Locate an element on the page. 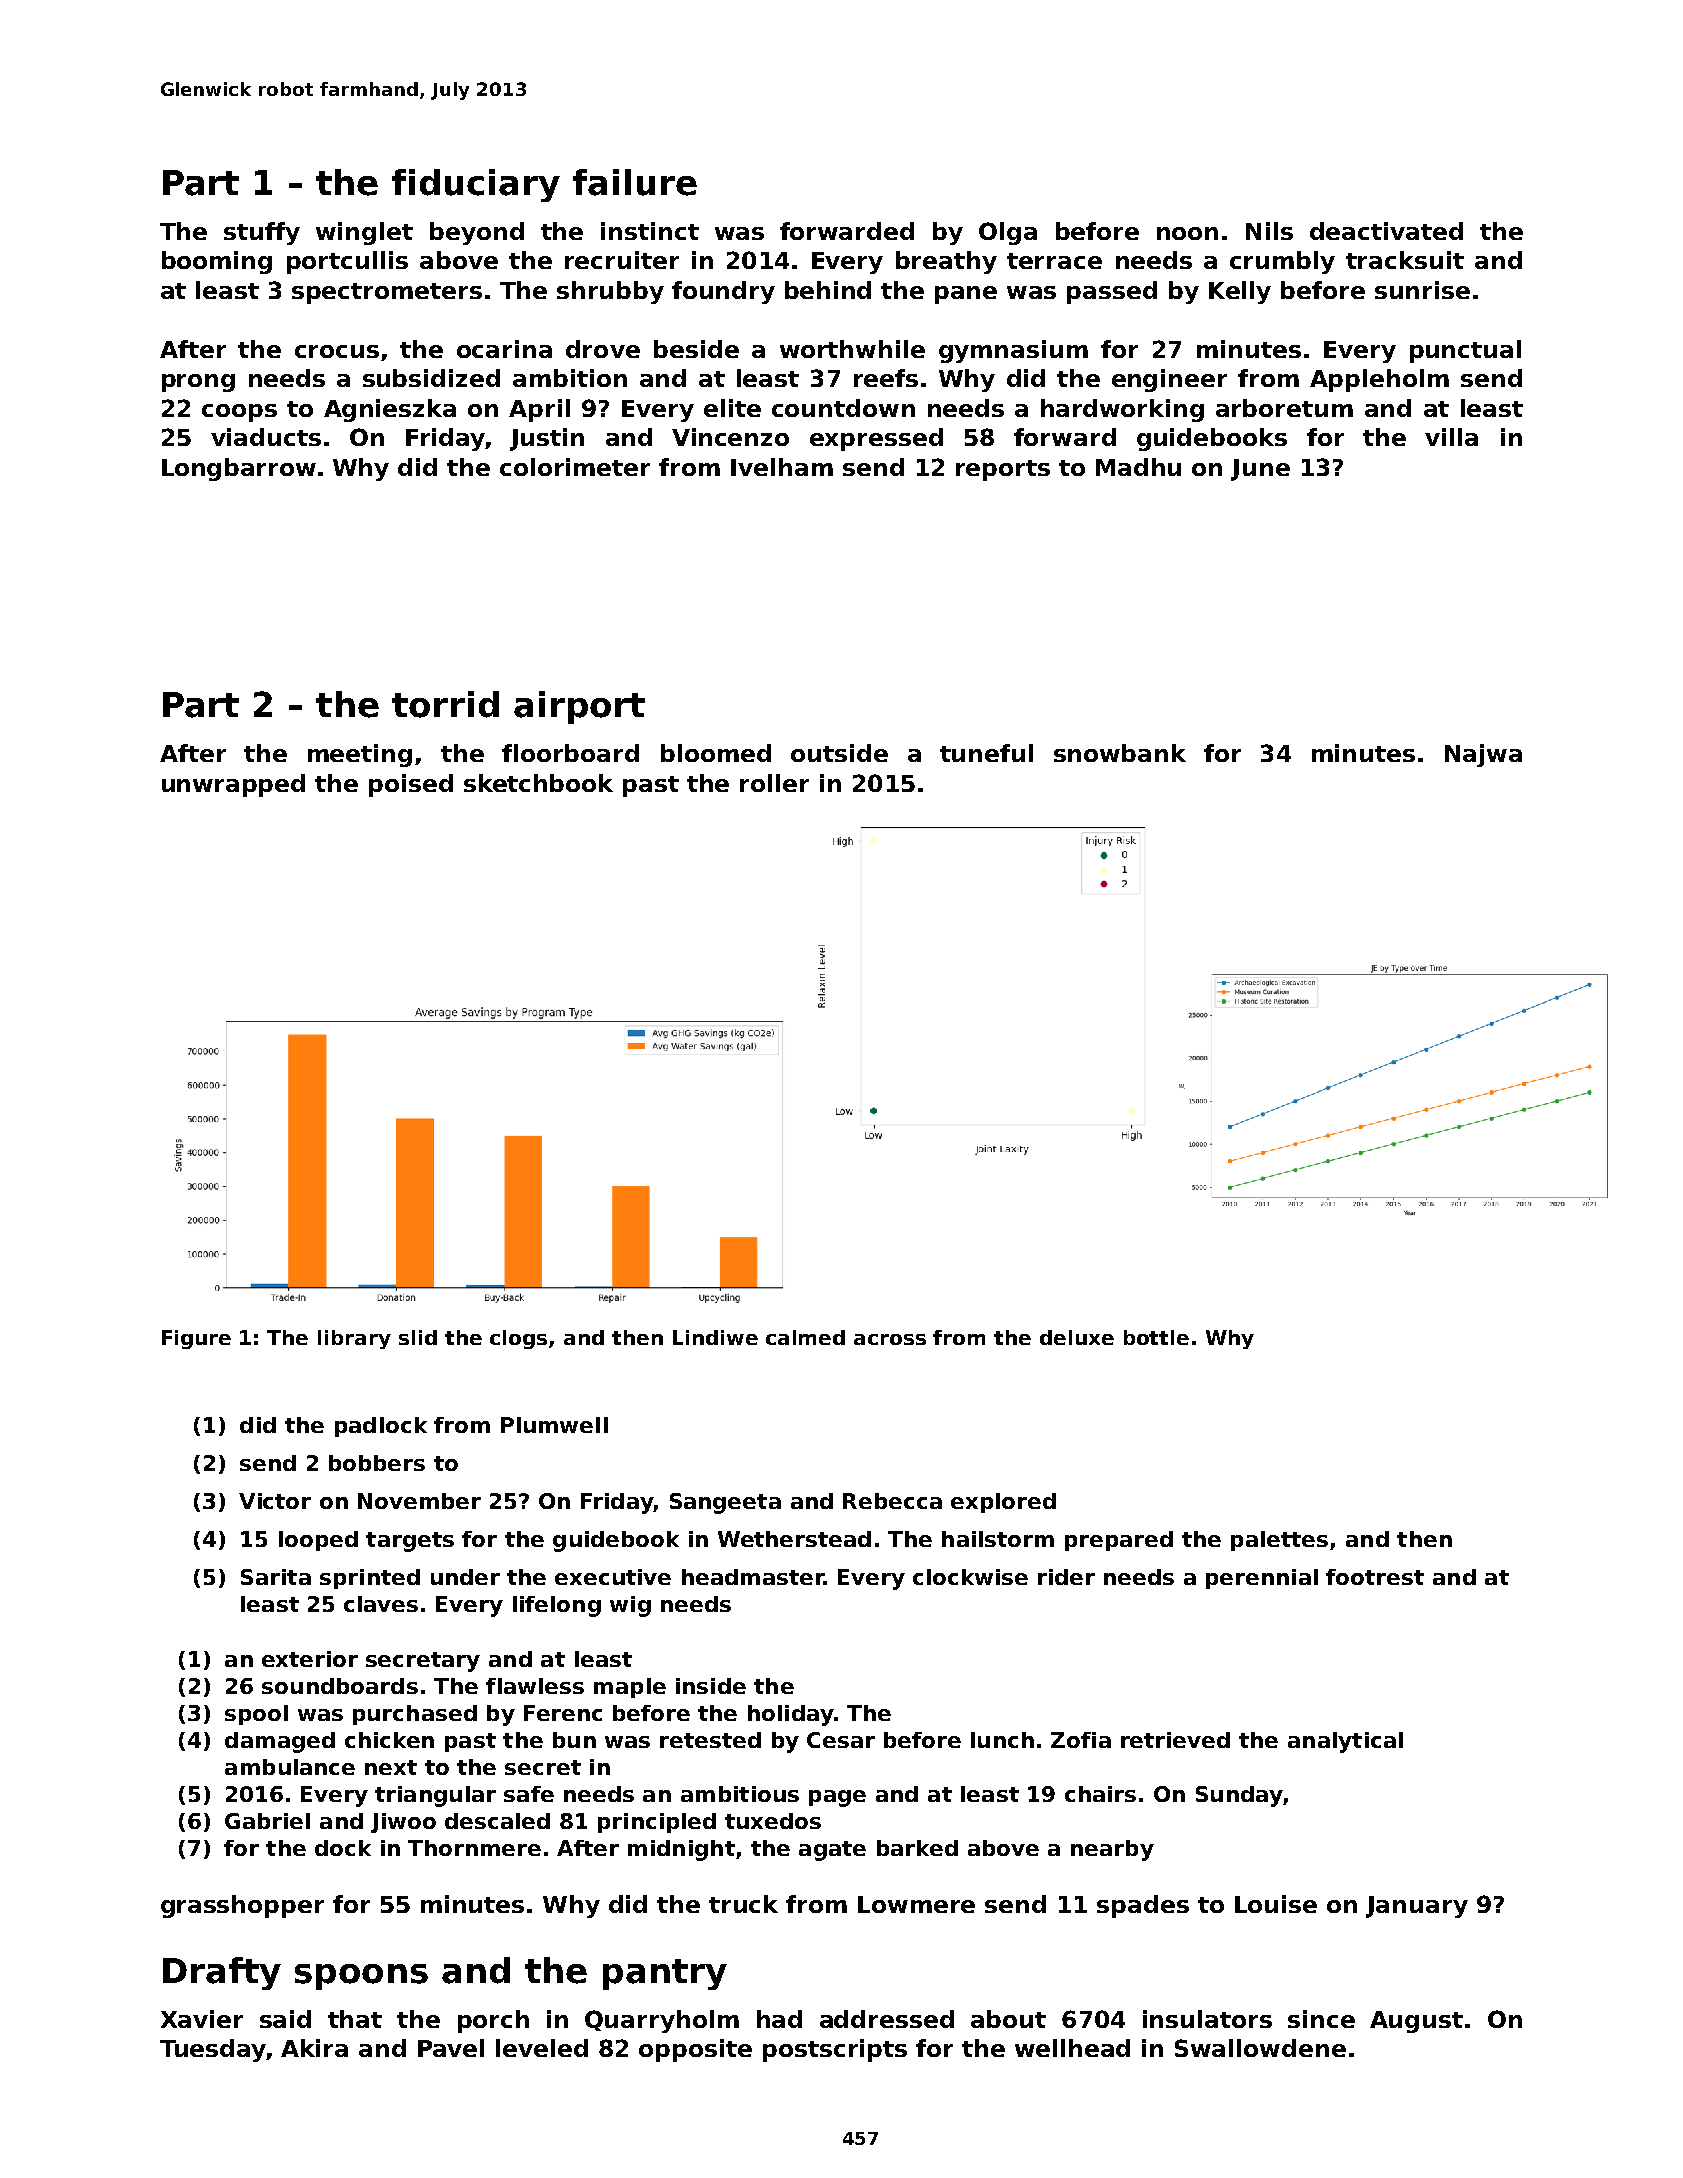 Image resolution: width=1683 pixels, height=2178 pixels. palettes is located at coordinates (1279, 1541).
